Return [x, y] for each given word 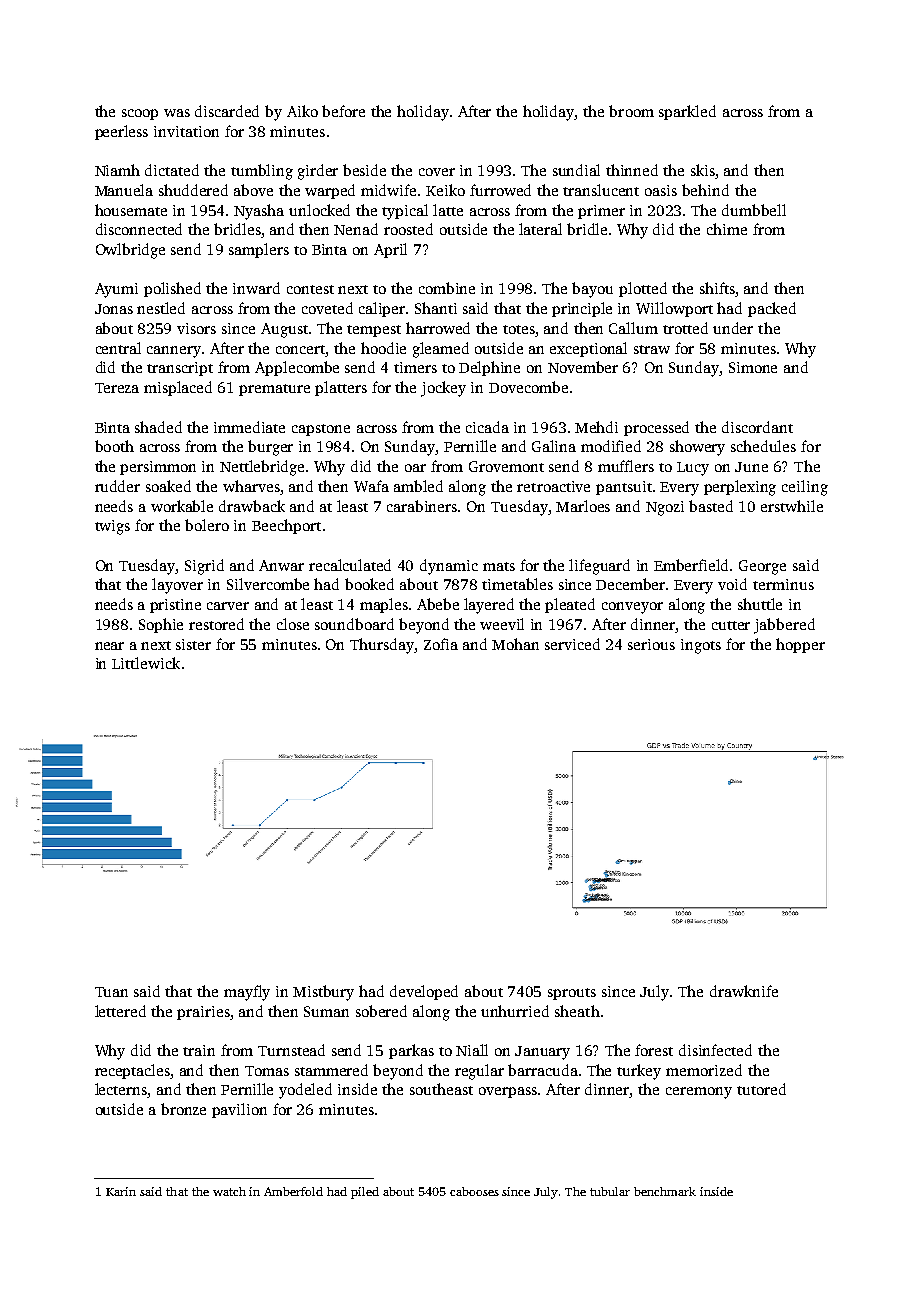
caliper [382, 309]
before [343, 111]
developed [424, 992]
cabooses [474, 1191]
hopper [800, 645]
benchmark [665, 1191]
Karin [121, 1191]
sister [193, 644]
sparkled [687, 112]
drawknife [744, 991]
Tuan [111, 992]
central [118, 348]
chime [727, 229]
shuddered [193, 190]
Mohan [515, 644]
